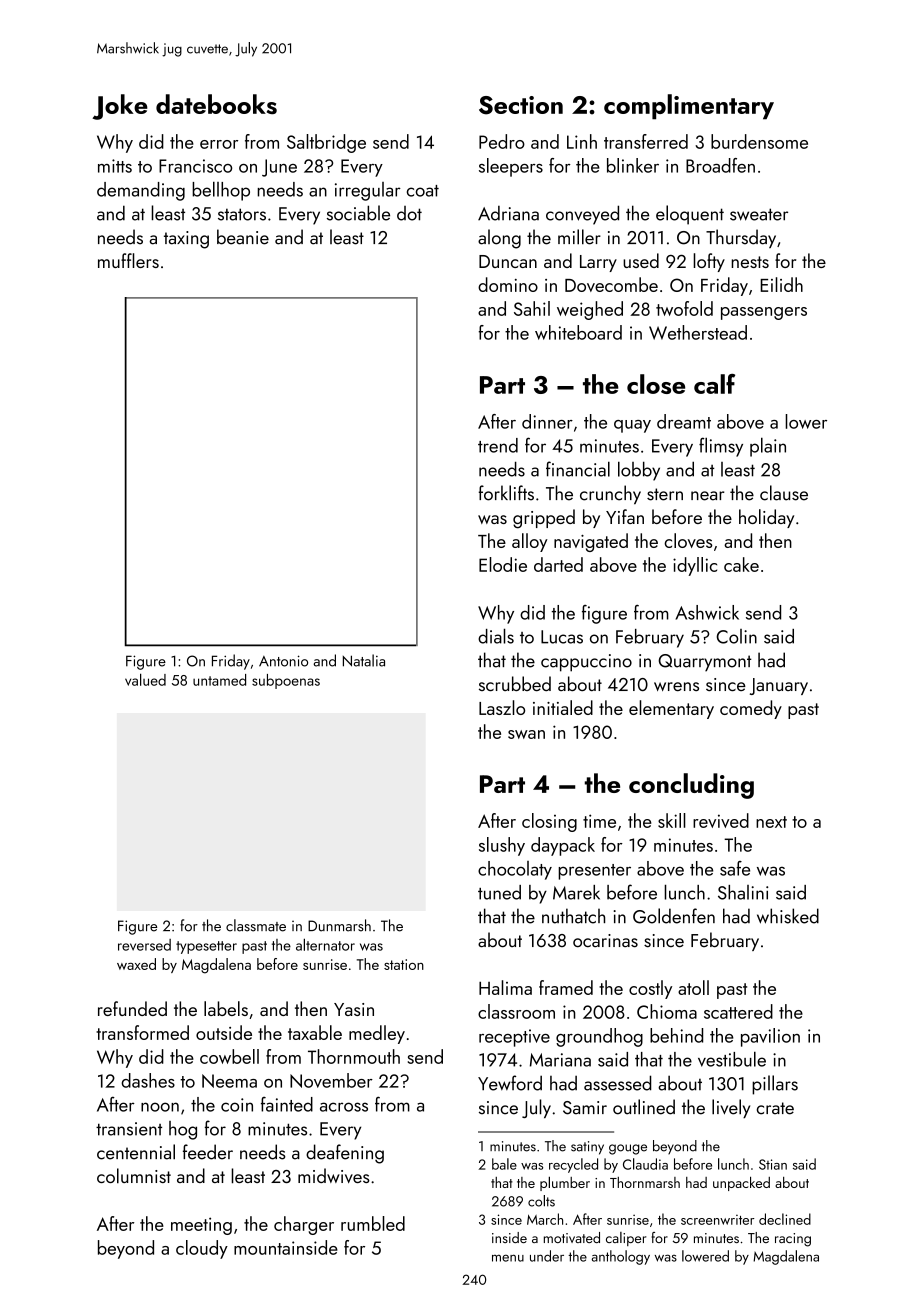 The width and height of the screenshot is (924, 1308). What do you see at coordinates (202, 1249) in the screenshot?
I see `cloudy` at bounding box center [202, 1249].
